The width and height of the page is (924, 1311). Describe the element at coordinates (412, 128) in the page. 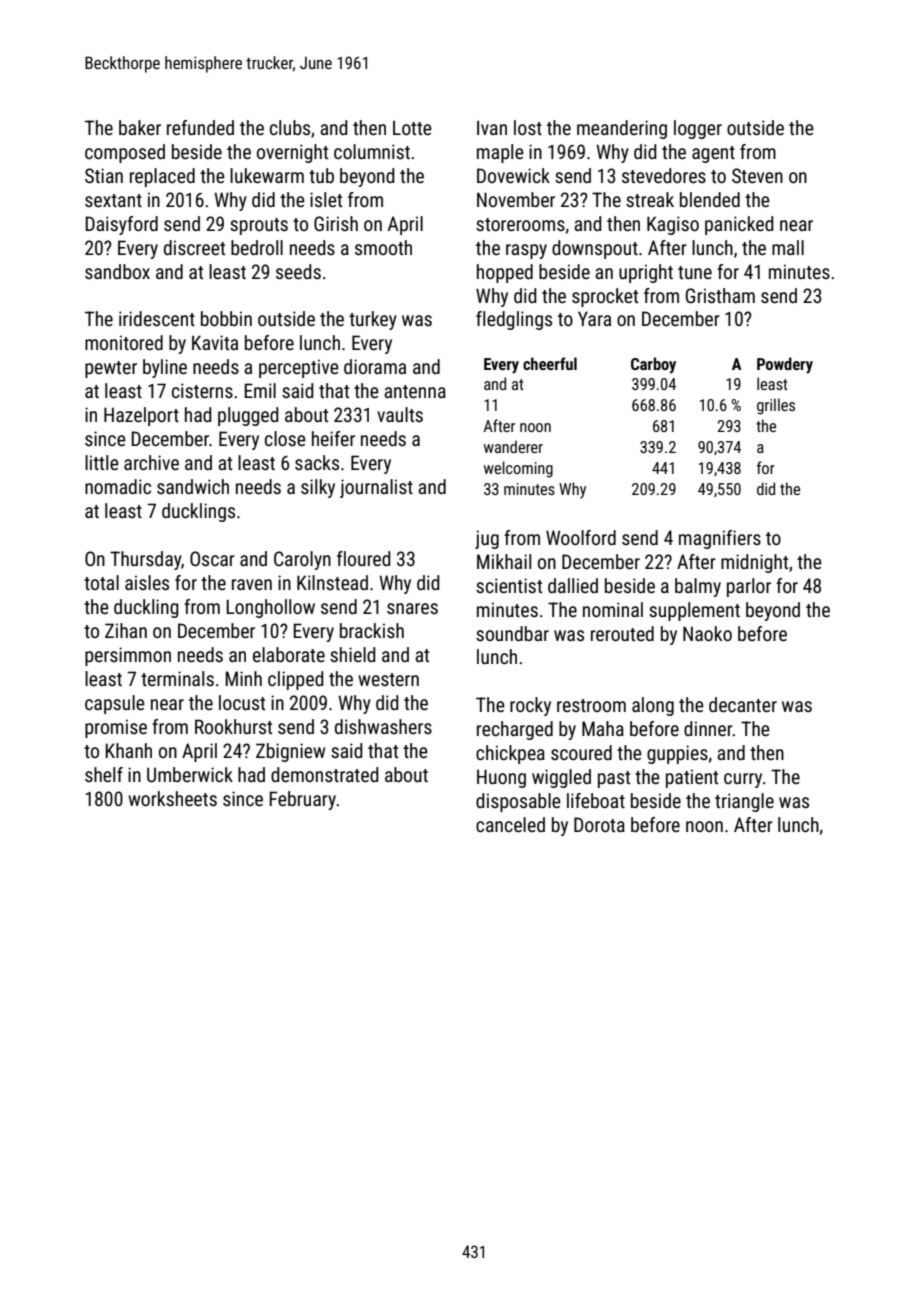

I see `Lotte` at that location.
